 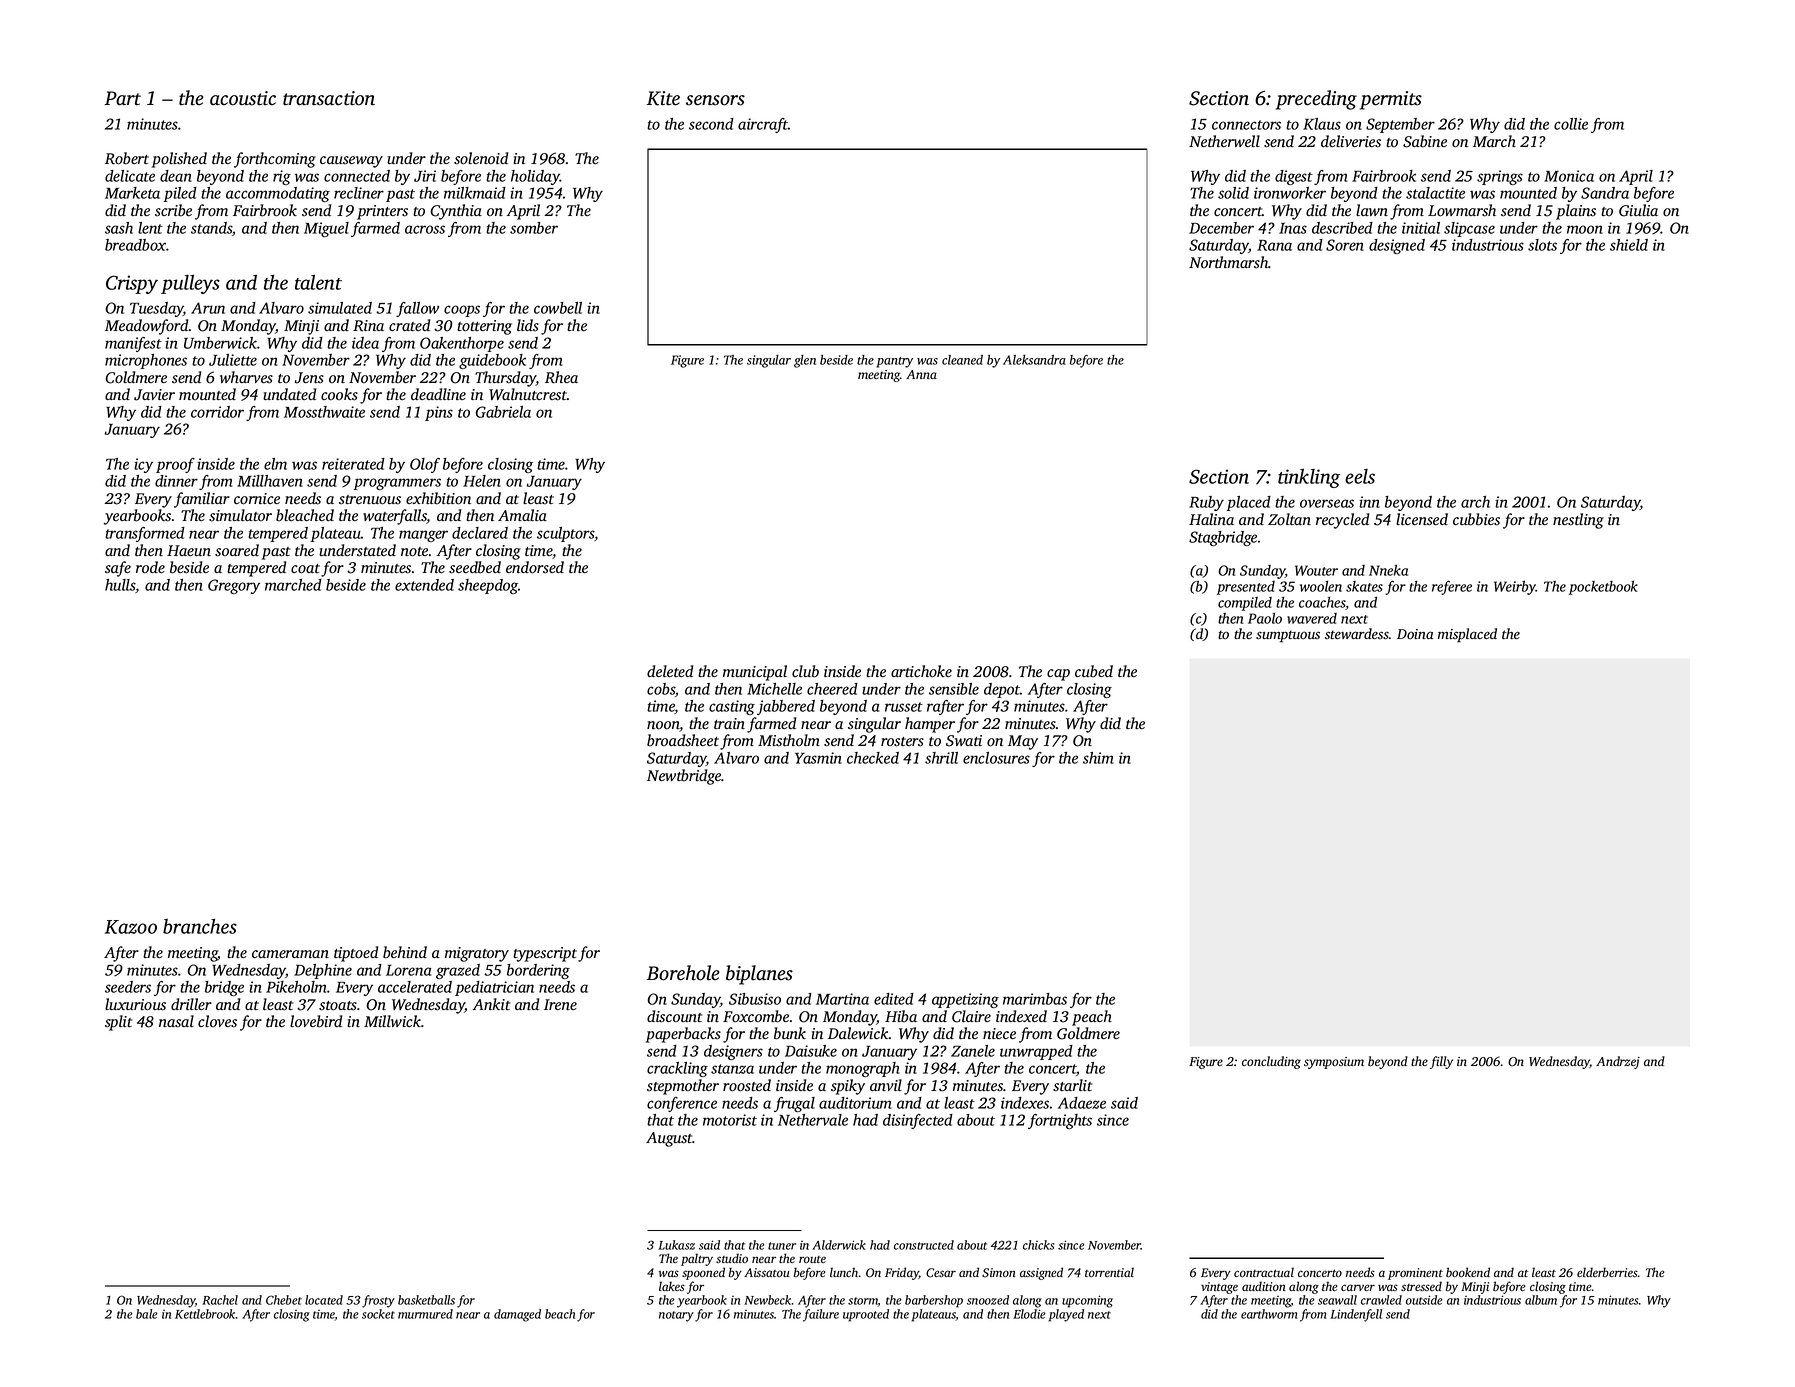 What do you see at coordinates (1309, 478) in the document?
I see `tinkling` at bounding box center [1309, 478].
